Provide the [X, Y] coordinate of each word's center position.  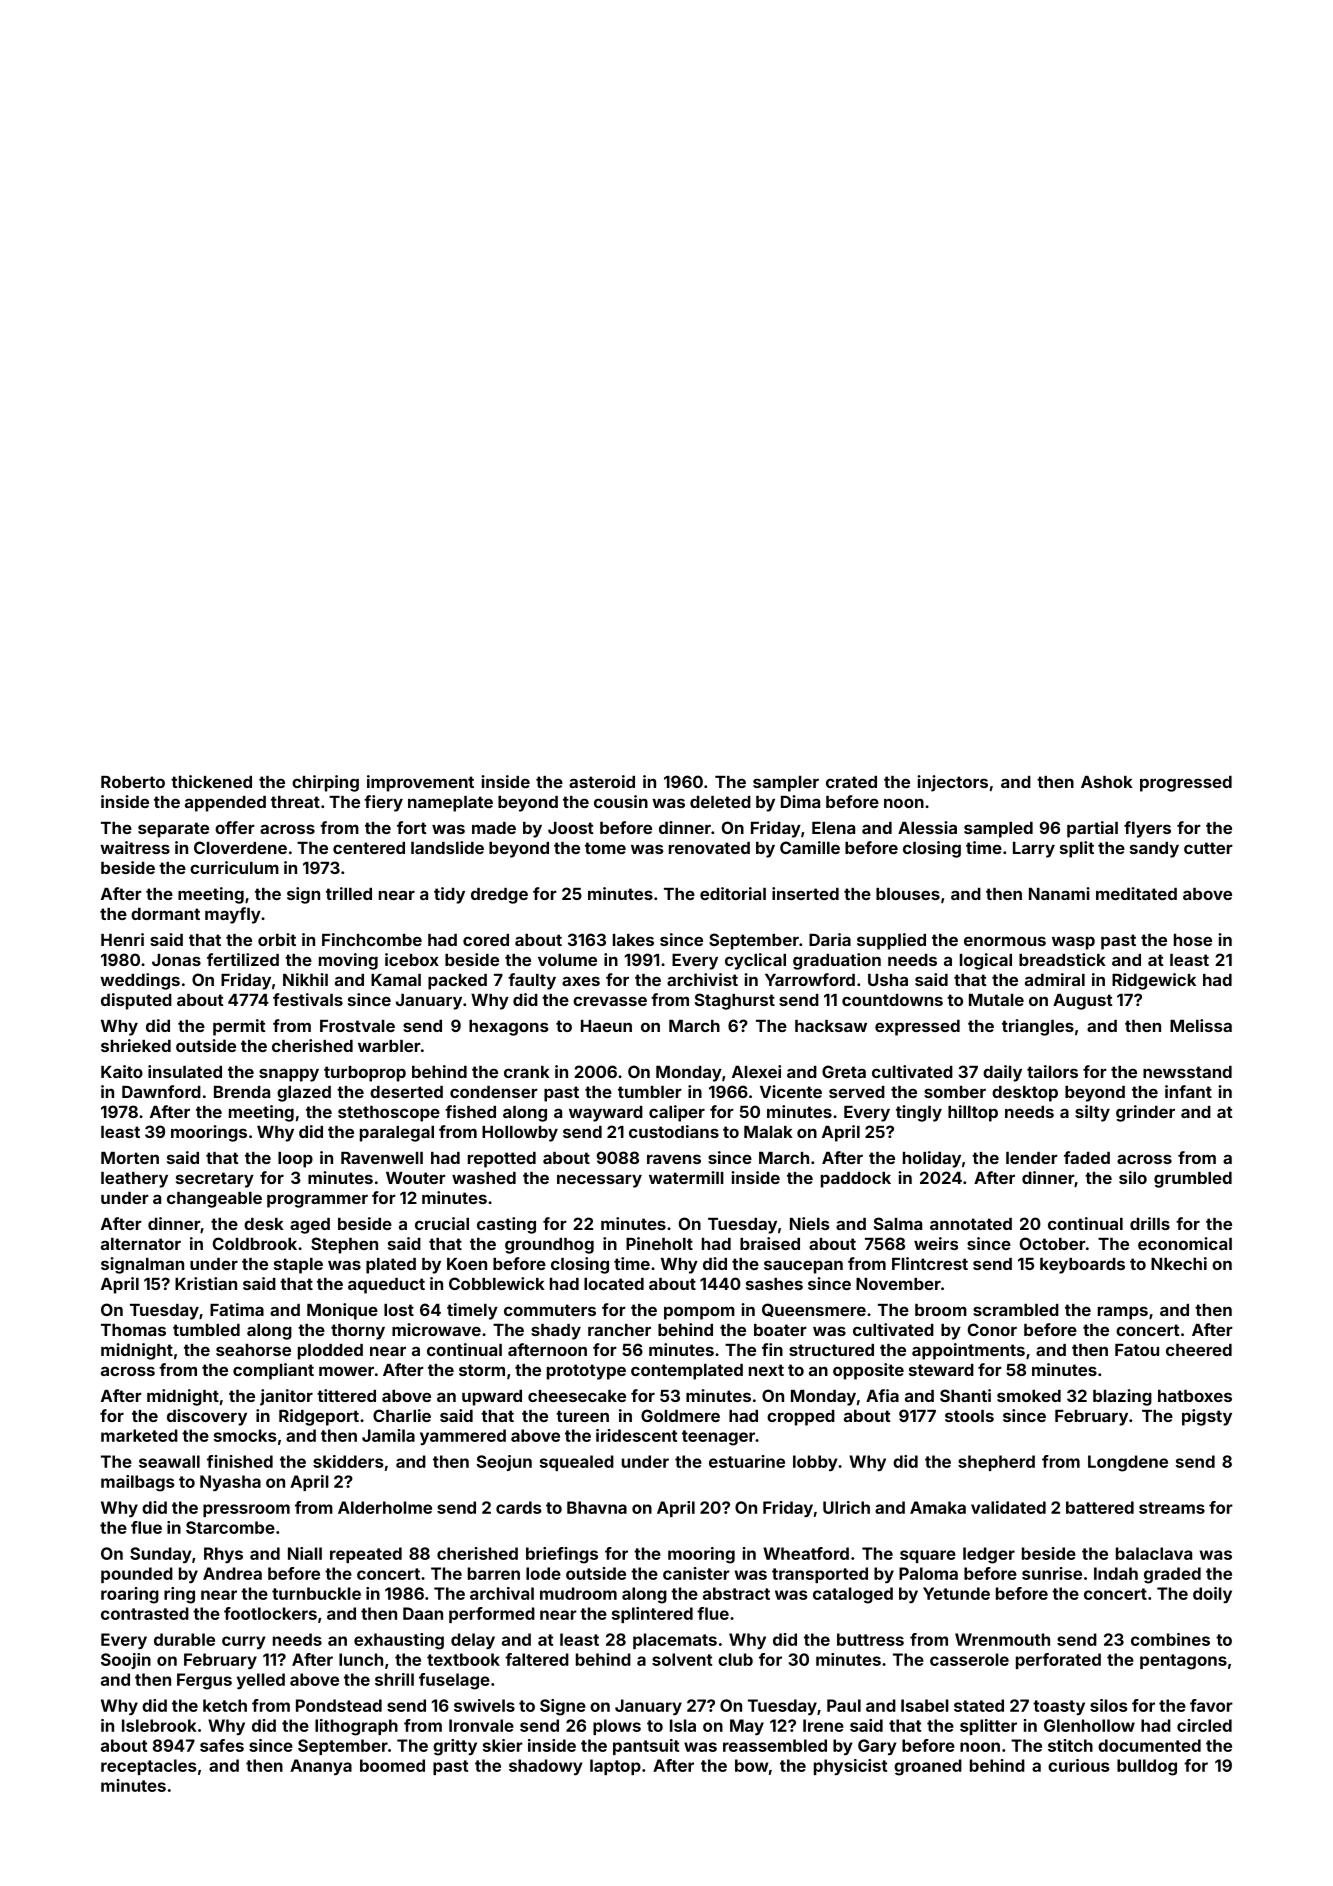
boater [780, 1330]
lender [1032, 1158]
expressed [917, 1028]
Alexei [756, 1071]
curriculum [234, 867]
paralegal [397, 1134]
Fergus [204, 1681]
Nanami [1059, 893]
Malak [768, 1132]
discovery [207, 1417]
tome [605, 848]
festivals [308, 999]
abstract [736, 1593]
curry [243, 1642]
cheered [1199, 1350]
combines [1170, 1639]
